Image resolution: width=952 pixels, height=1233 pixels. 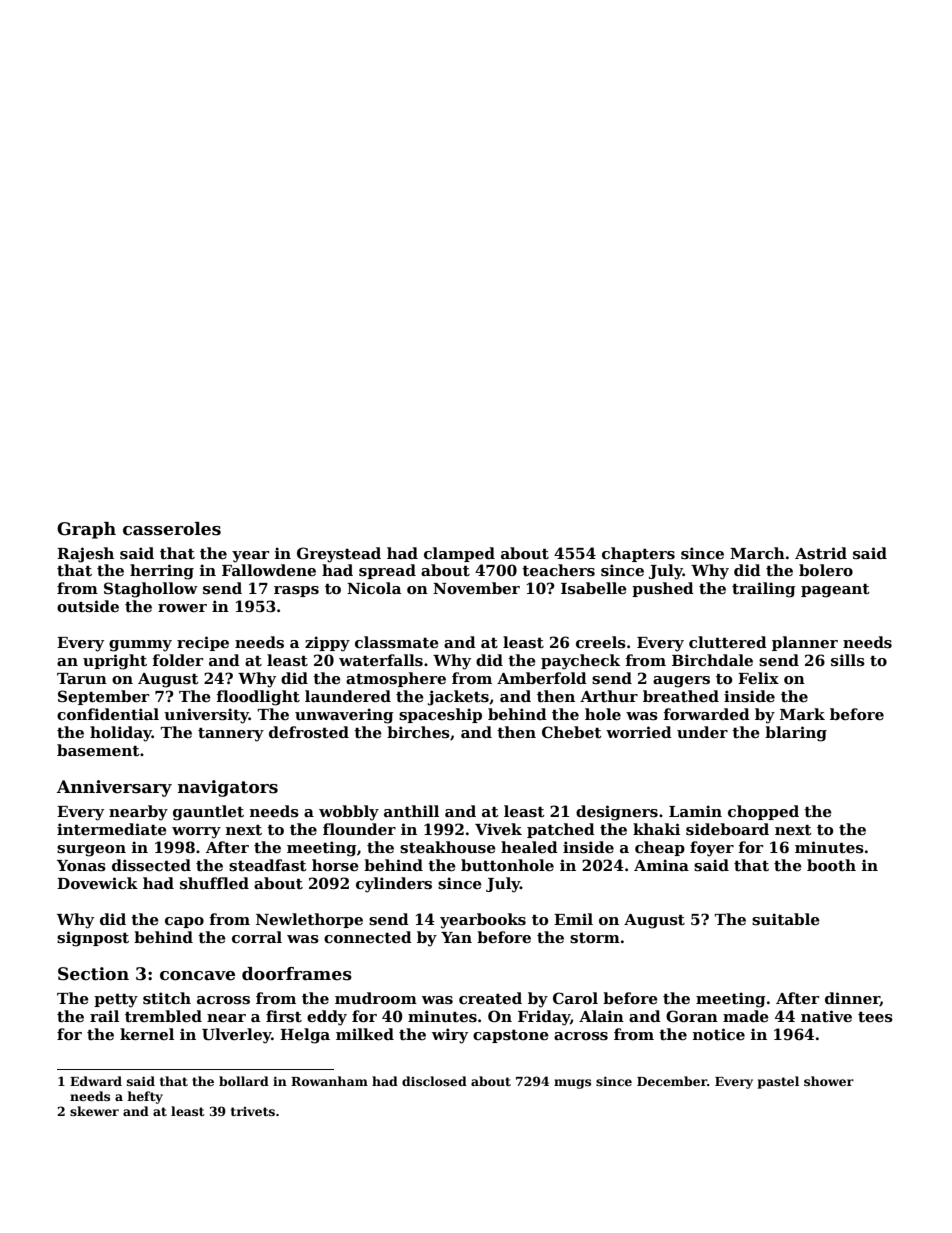 What do you see at coordinates (763, 812) in the screenshot?
I see `chopped` at bounding box center [763, 812].
